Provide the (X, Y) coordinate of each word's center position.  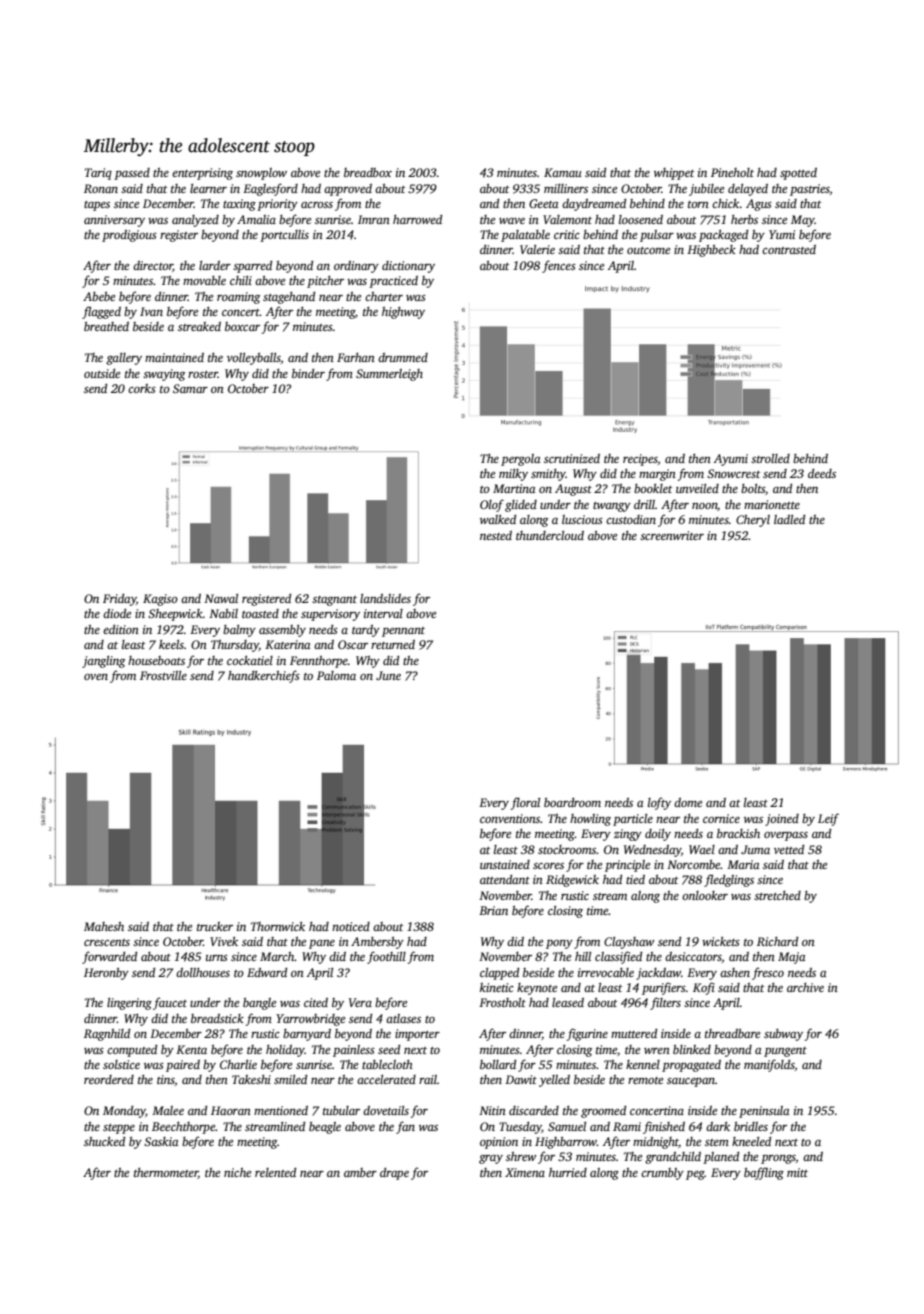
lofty (659, 803)
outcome (648, 250)
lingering (129, 1004)
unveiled (697, 488)
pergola (521, 460)
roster (203, 374)
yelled (554, 1081)
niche (237, 1172)
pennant (403, 632)
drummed (403, 357)
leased (568, 1002)
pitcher (325, 282)
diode (117, 613)
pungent (785, 1052)
